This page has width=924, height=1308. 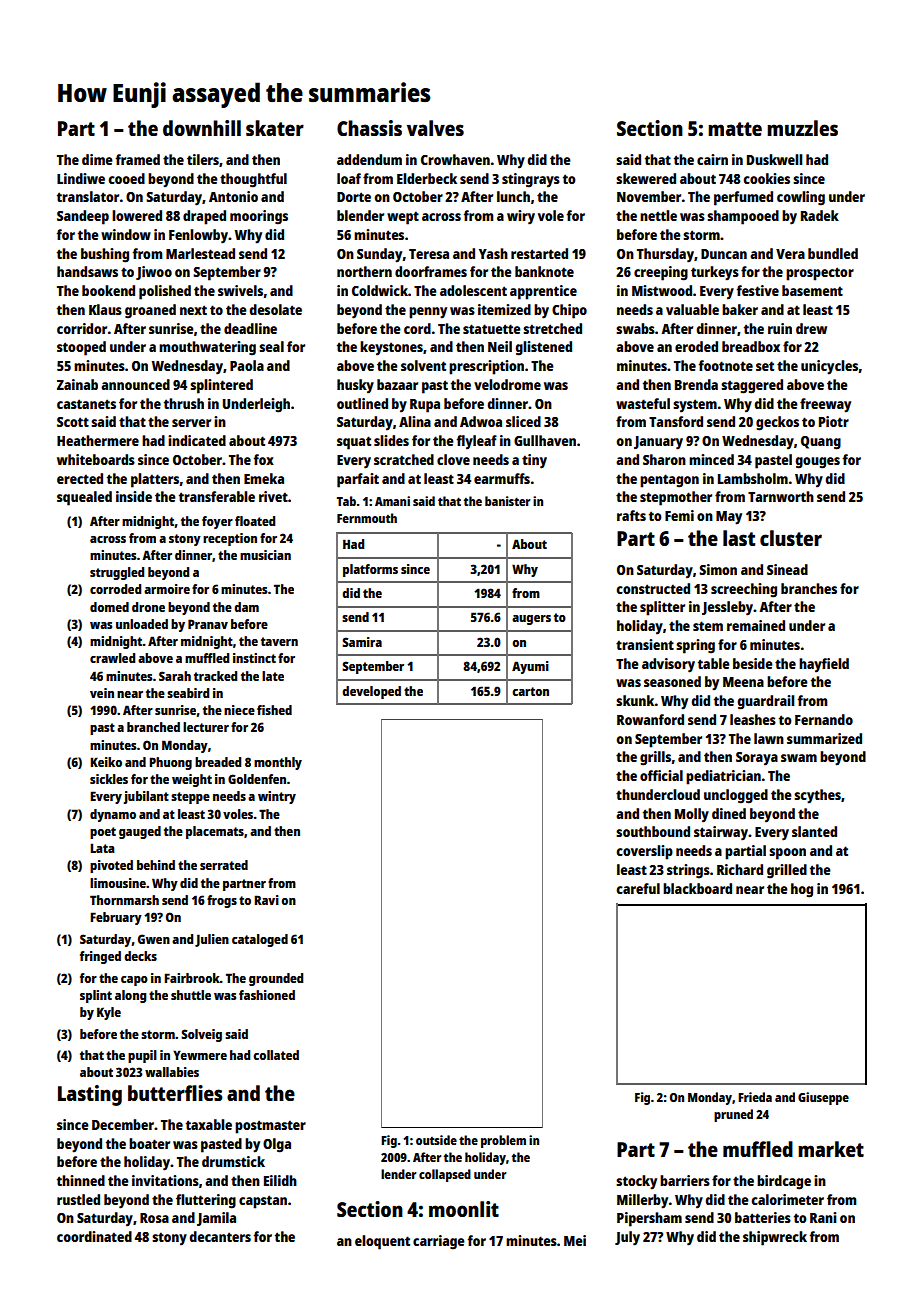 I want to click on fluttering, so click(x=206, y=1201).
